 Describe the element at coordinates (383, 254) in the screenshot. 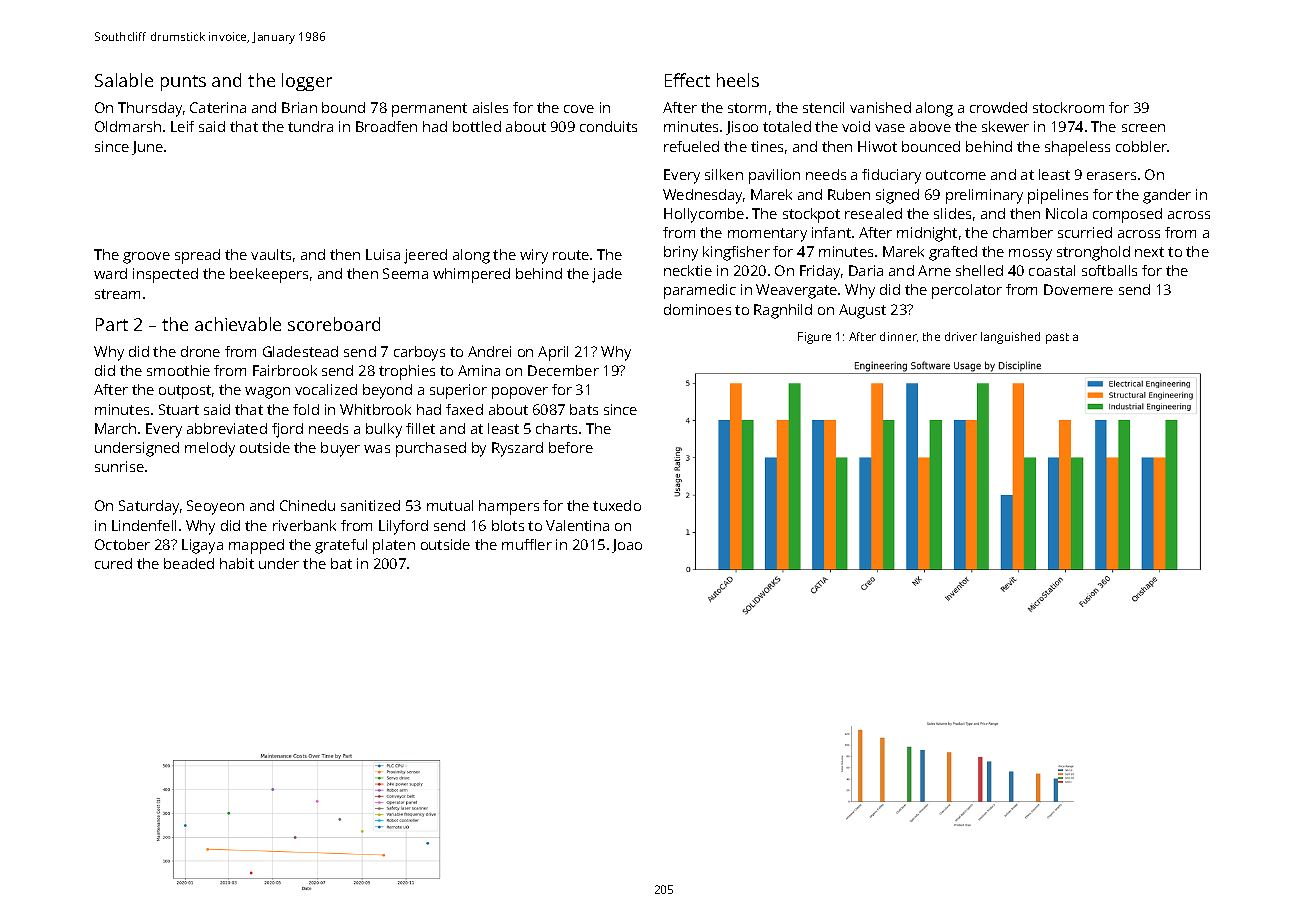

I see `Luisa` at that location.
